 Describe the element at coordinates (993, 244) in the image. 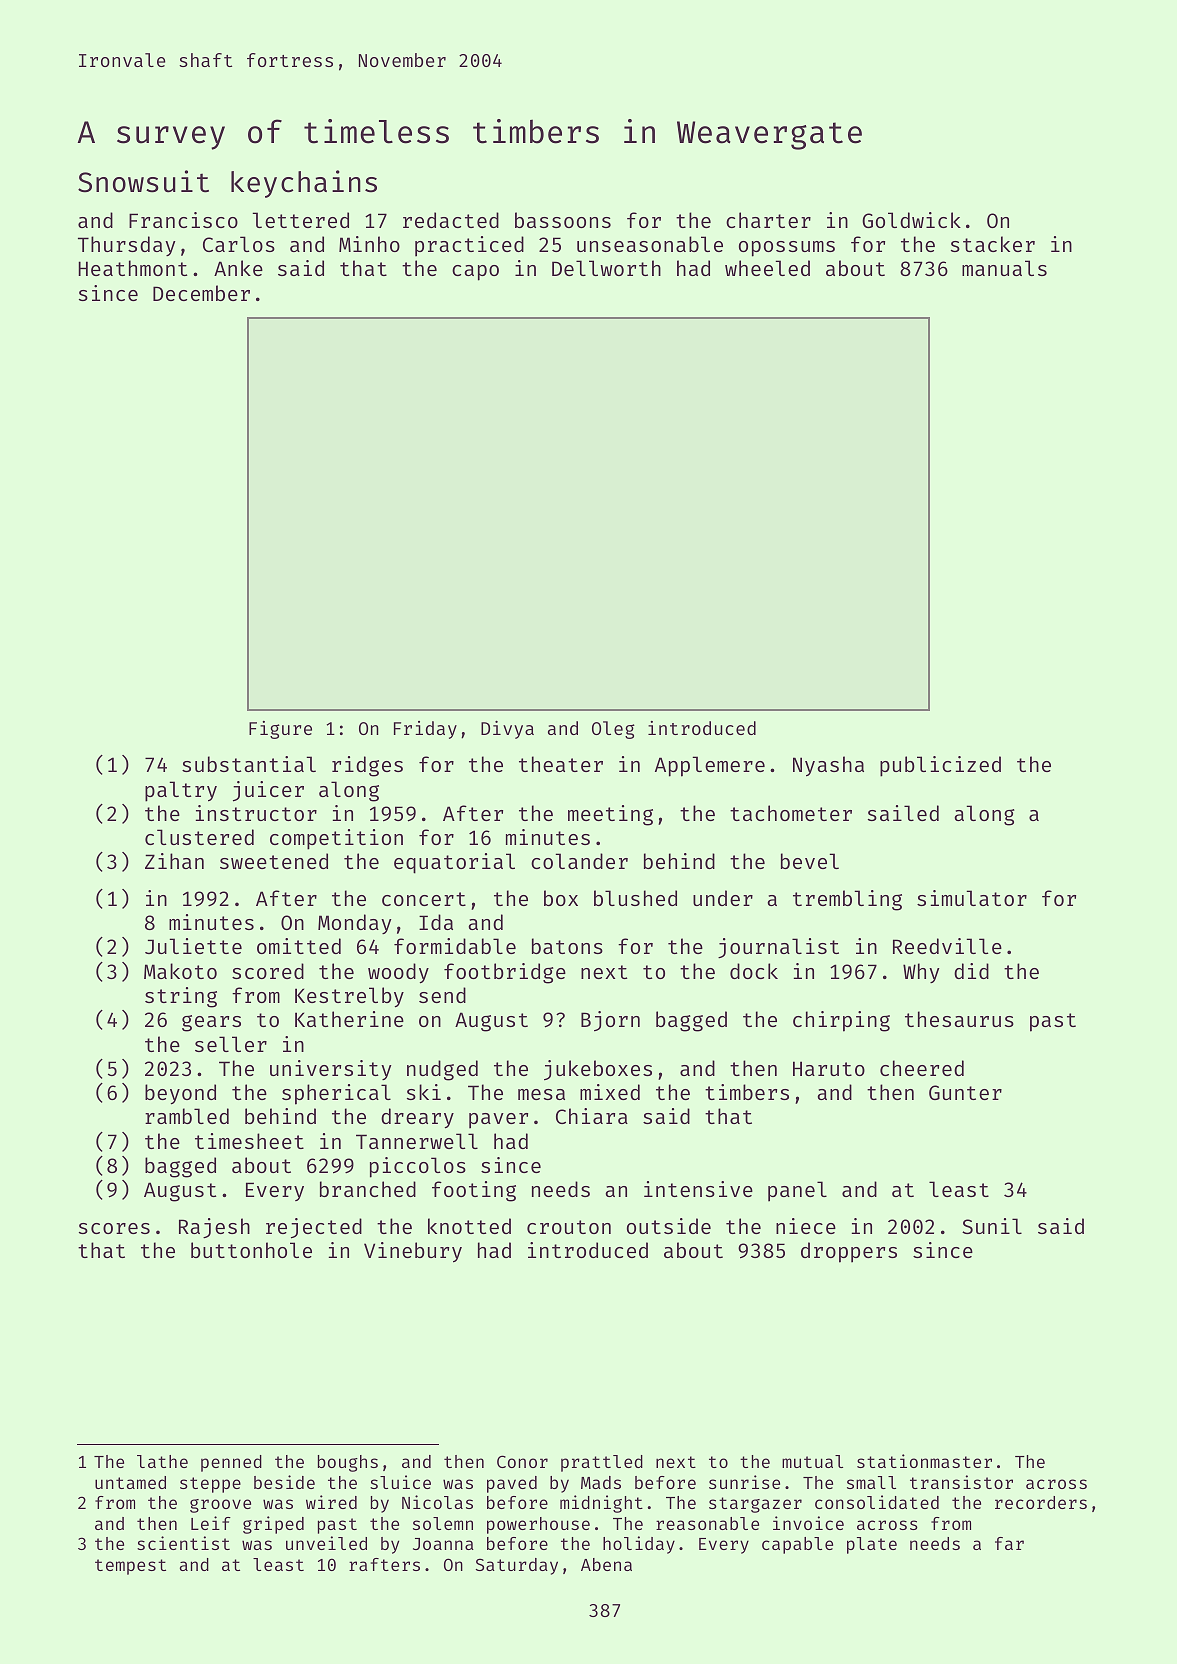

I see `stacker` at that location.
